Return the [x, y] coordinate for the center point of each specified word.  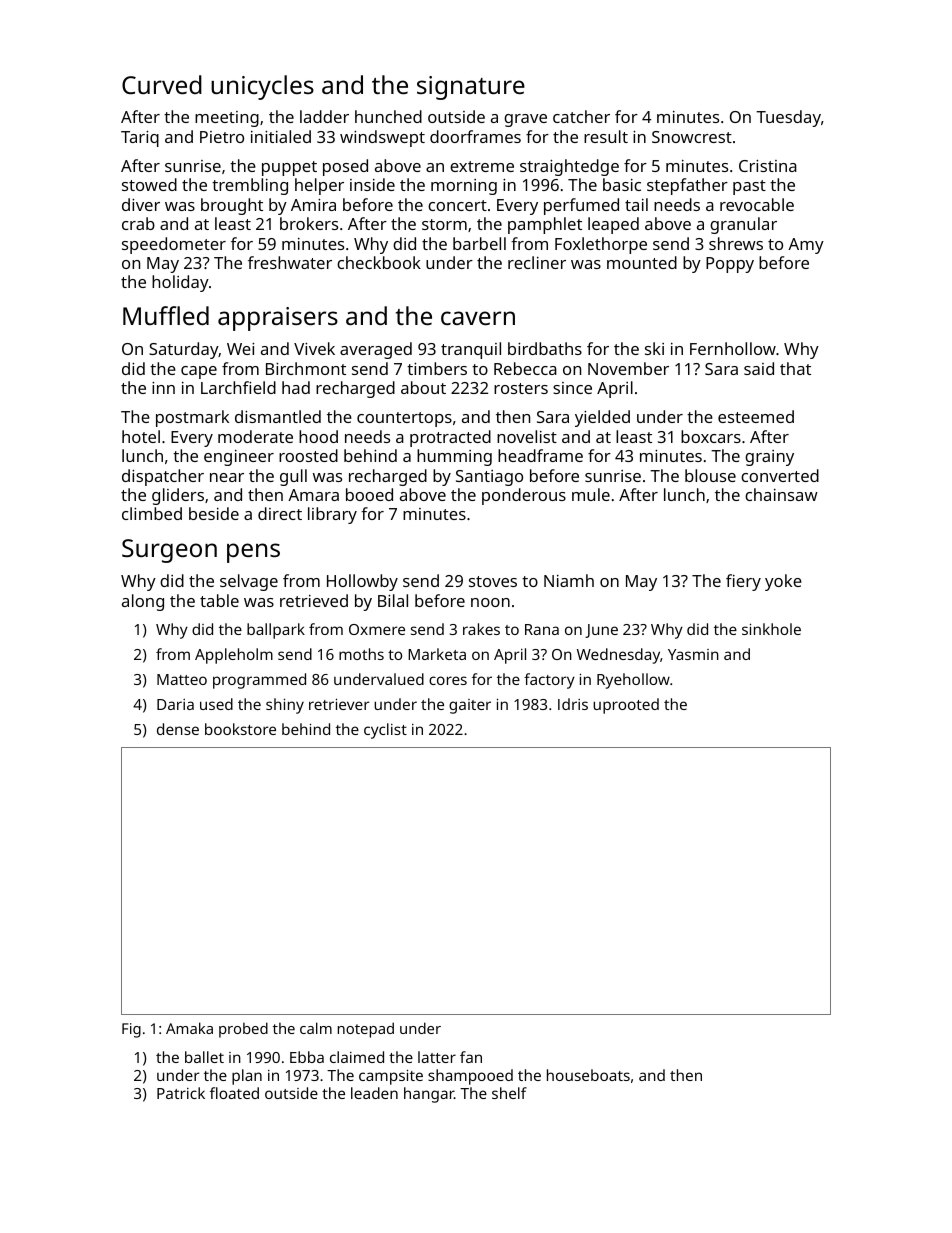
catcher [581, 116]
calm [316, 1028]
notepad [366, 1030]
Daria [175, 704]
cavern [478, 318]
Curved [162, 84]
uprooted [626, 706]
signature [471, 88]
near [227, 477]
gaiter [470, 706]
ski [654, 348]
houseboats [588, 1075]
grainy [769, 458]
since [572, 388]
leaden [374, 1093]
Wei [240, 349]
